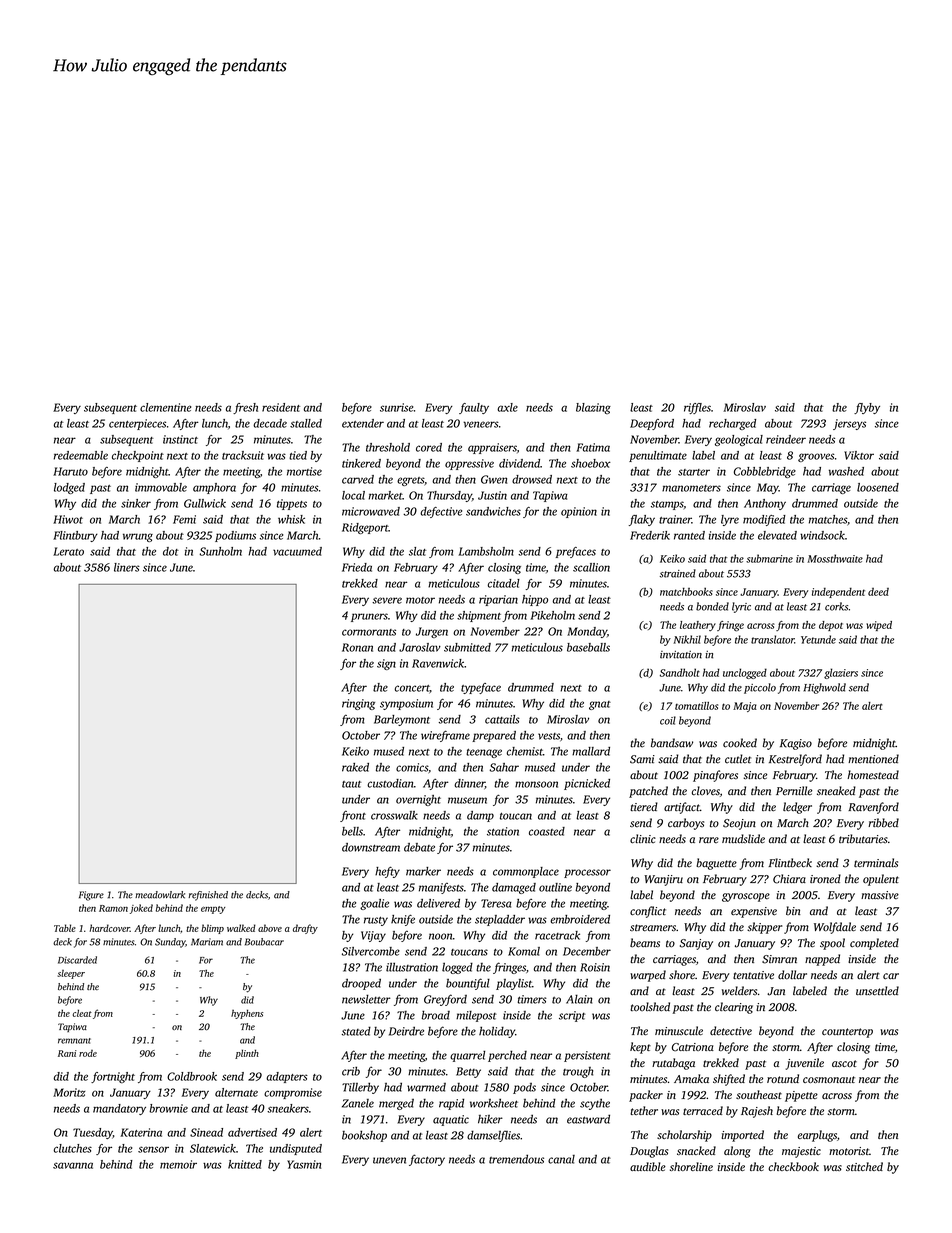  What do you see at coordinates (793, 1166) in the screenshot?
I see `checkbook` at bounding box center [793, 1166].
